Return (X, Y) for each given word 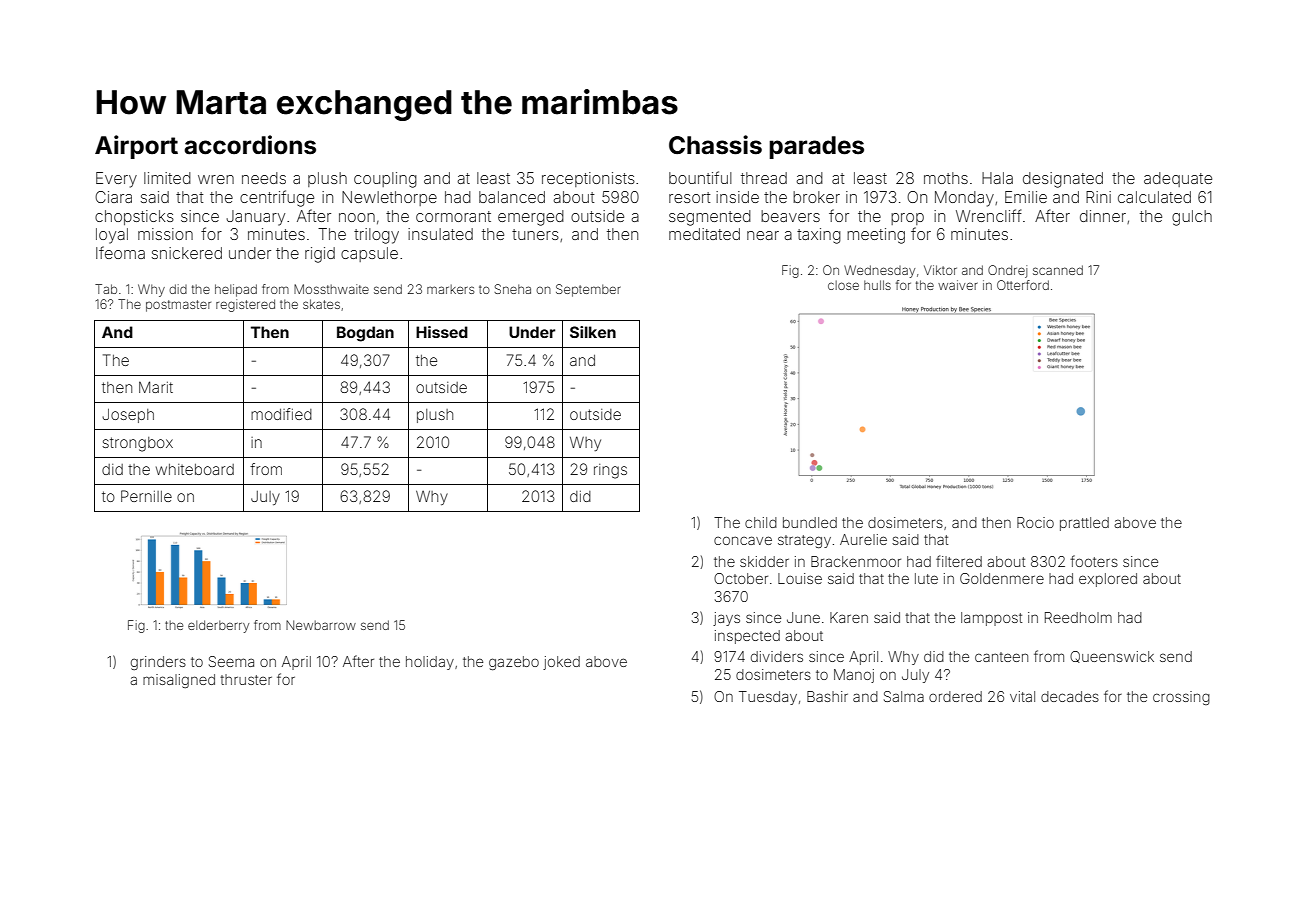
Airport (136, 147)
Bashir (827, 696)
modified (281, 414)
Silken (593, 332)
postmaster (178, 306)
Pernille (146, 496)
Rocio (1035, 522)
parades (816, 147)
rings (610, 471)
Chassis (715, 145)
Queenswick (1112, 657)
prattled (1084, 524)
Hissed (442, 332)
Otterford (1023, 285)
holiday (430, 663)
